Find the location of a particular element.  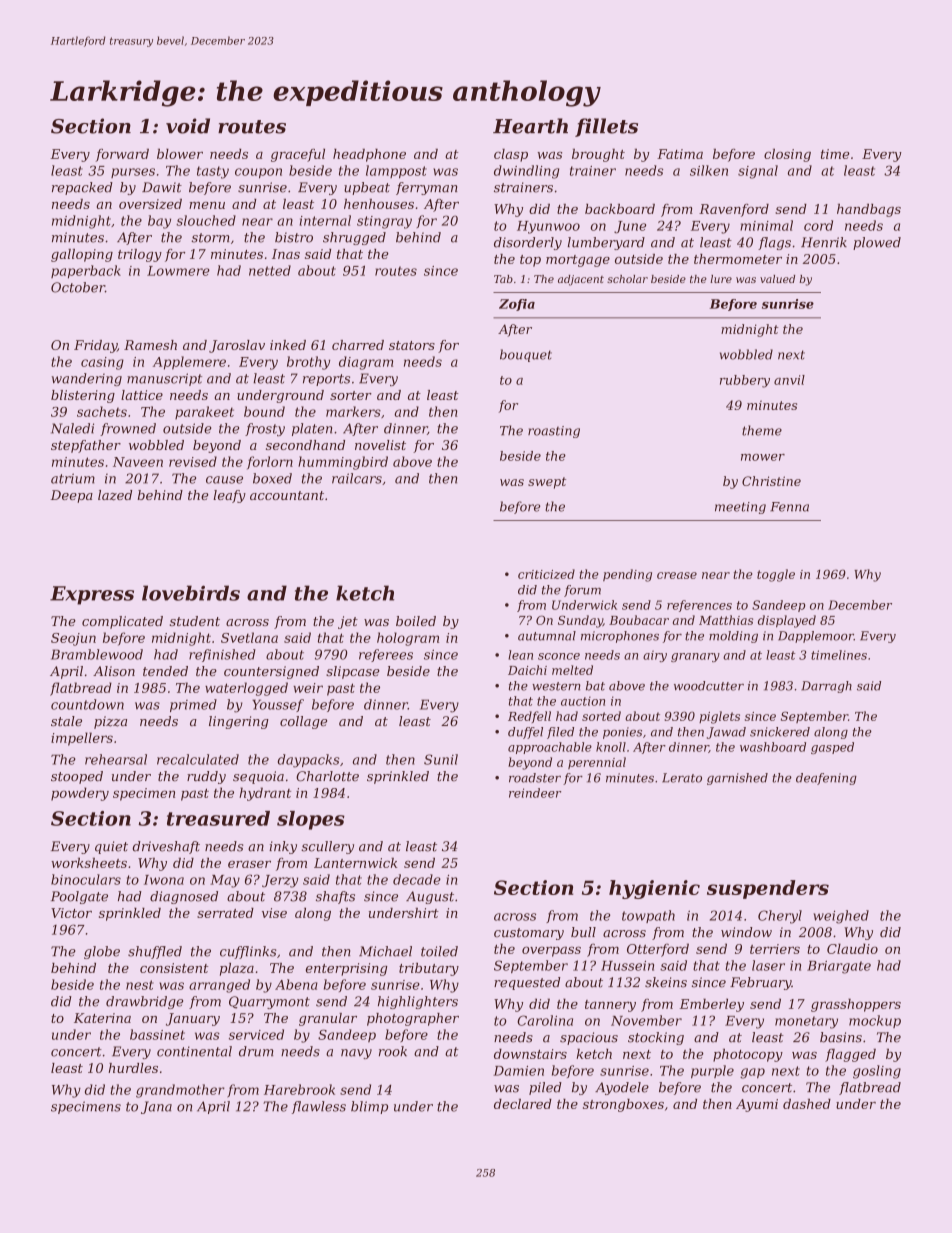

Lowmere is located at coordinates (178, 271).
